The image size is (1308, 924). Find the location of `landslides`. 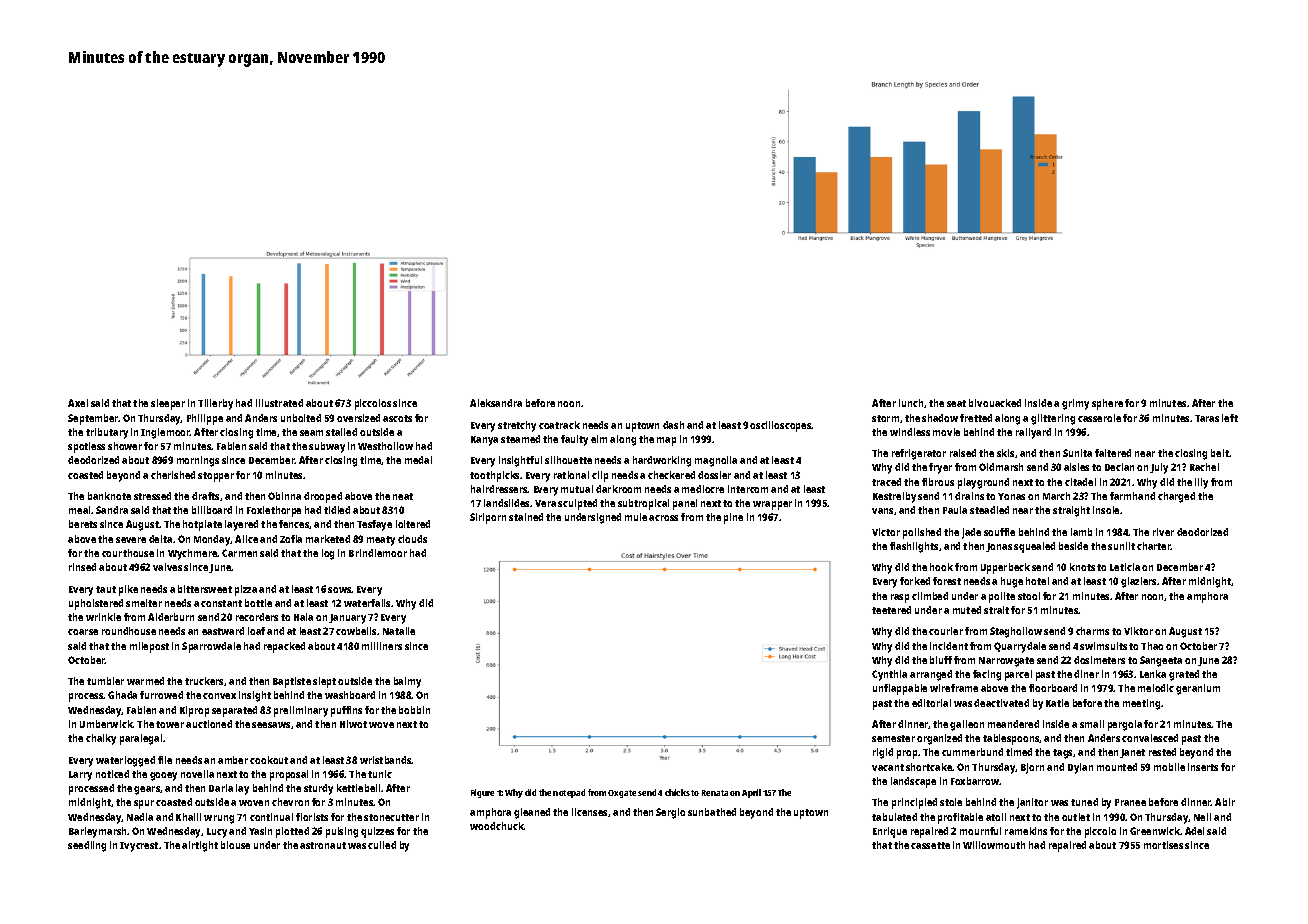

landslides is located at coordinates (506, 503).
